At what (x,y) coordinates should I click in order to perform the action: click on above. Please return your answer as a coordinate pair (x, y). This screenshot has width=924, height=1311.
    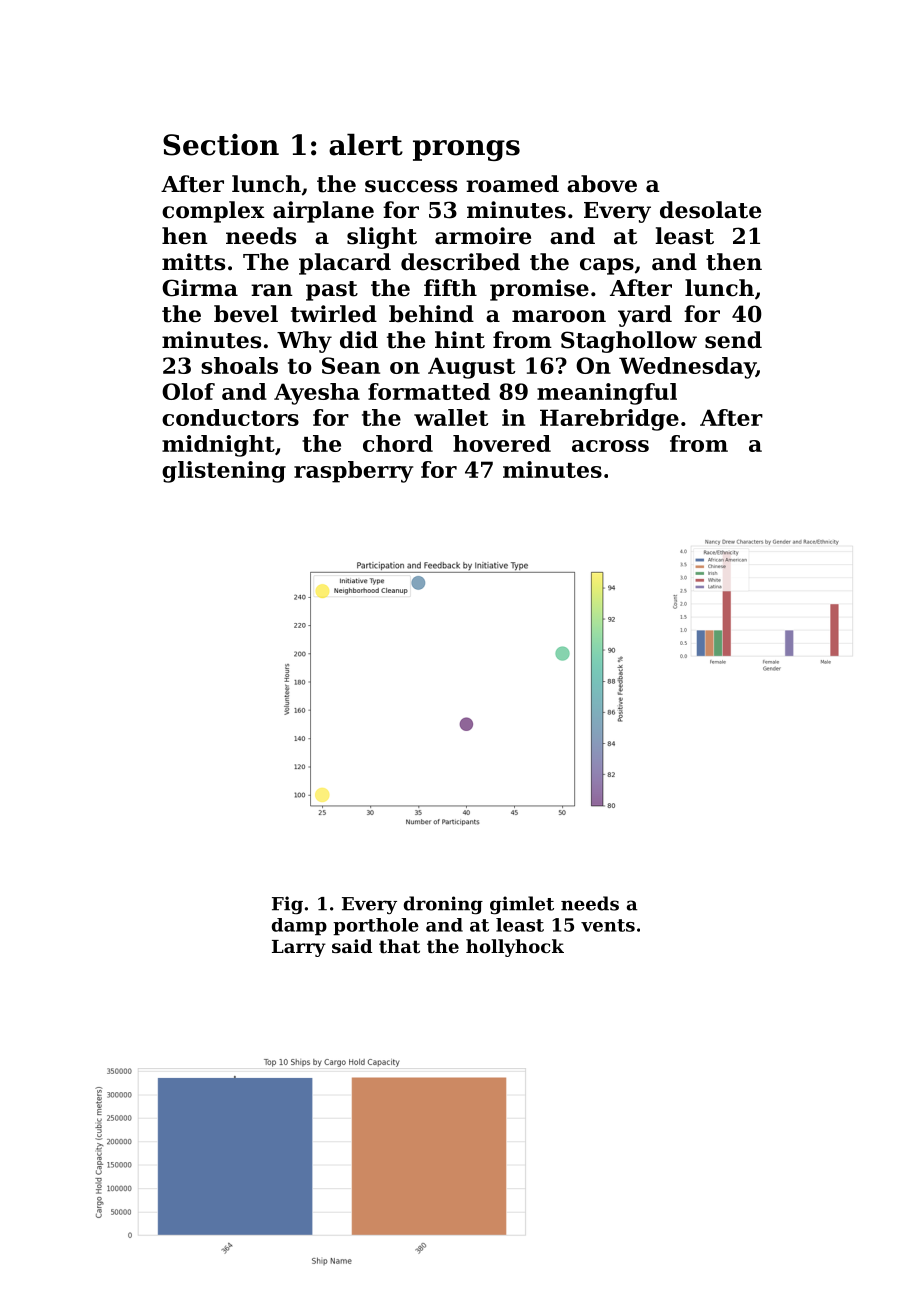
    Looking at the image, I should click on (602, 184).
